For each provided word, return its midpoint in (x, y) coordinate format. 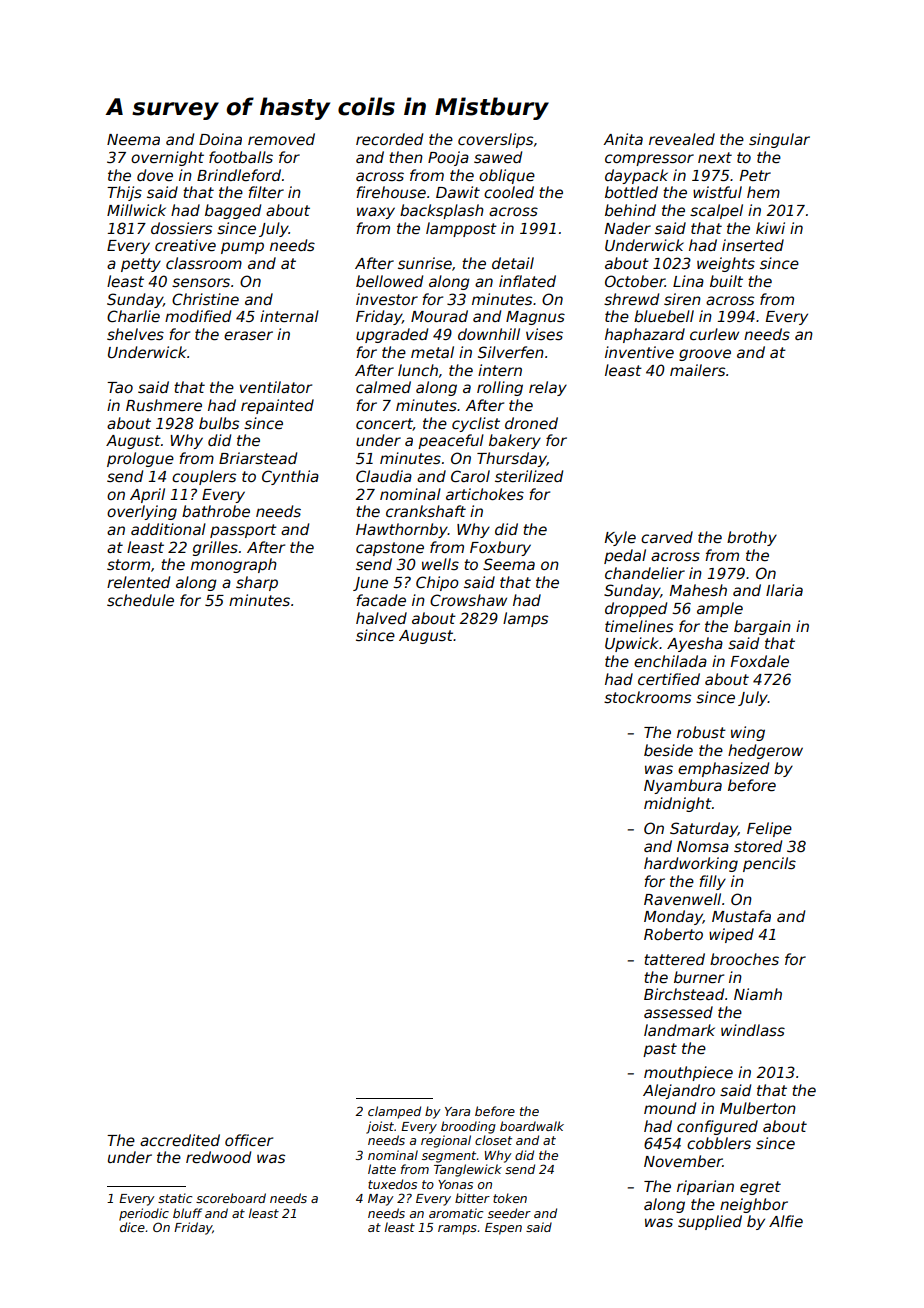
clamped (394, 1112)
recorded (389, 139)
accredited (180, 1140)
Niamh (758, 994)
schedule (140, 600)
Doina (220, 139)
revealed (682, 139)
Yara (457, 1111)
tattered (674, 959)
